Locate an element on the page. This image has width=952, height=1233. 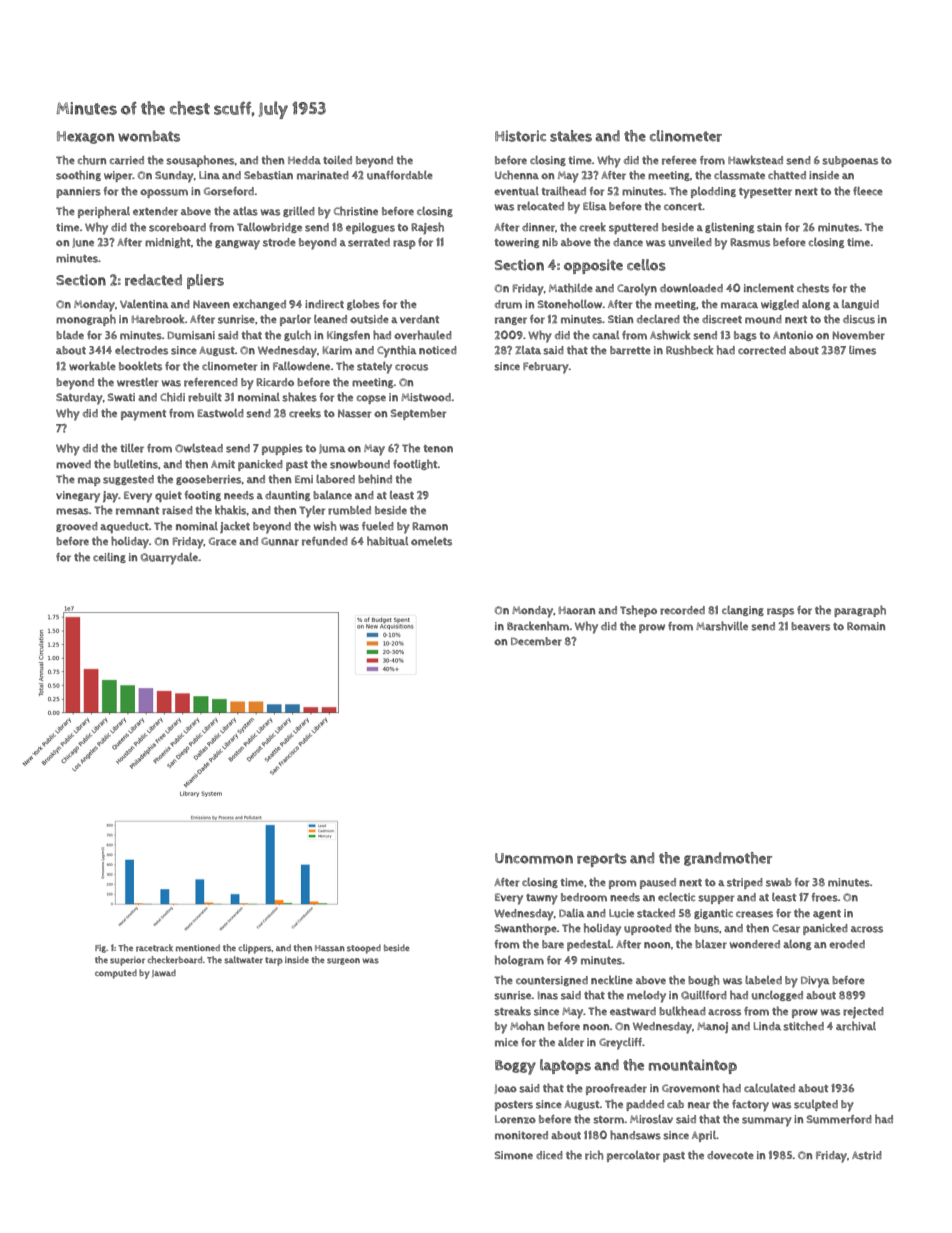
subpoenas is located at coordinates (850, 161).
